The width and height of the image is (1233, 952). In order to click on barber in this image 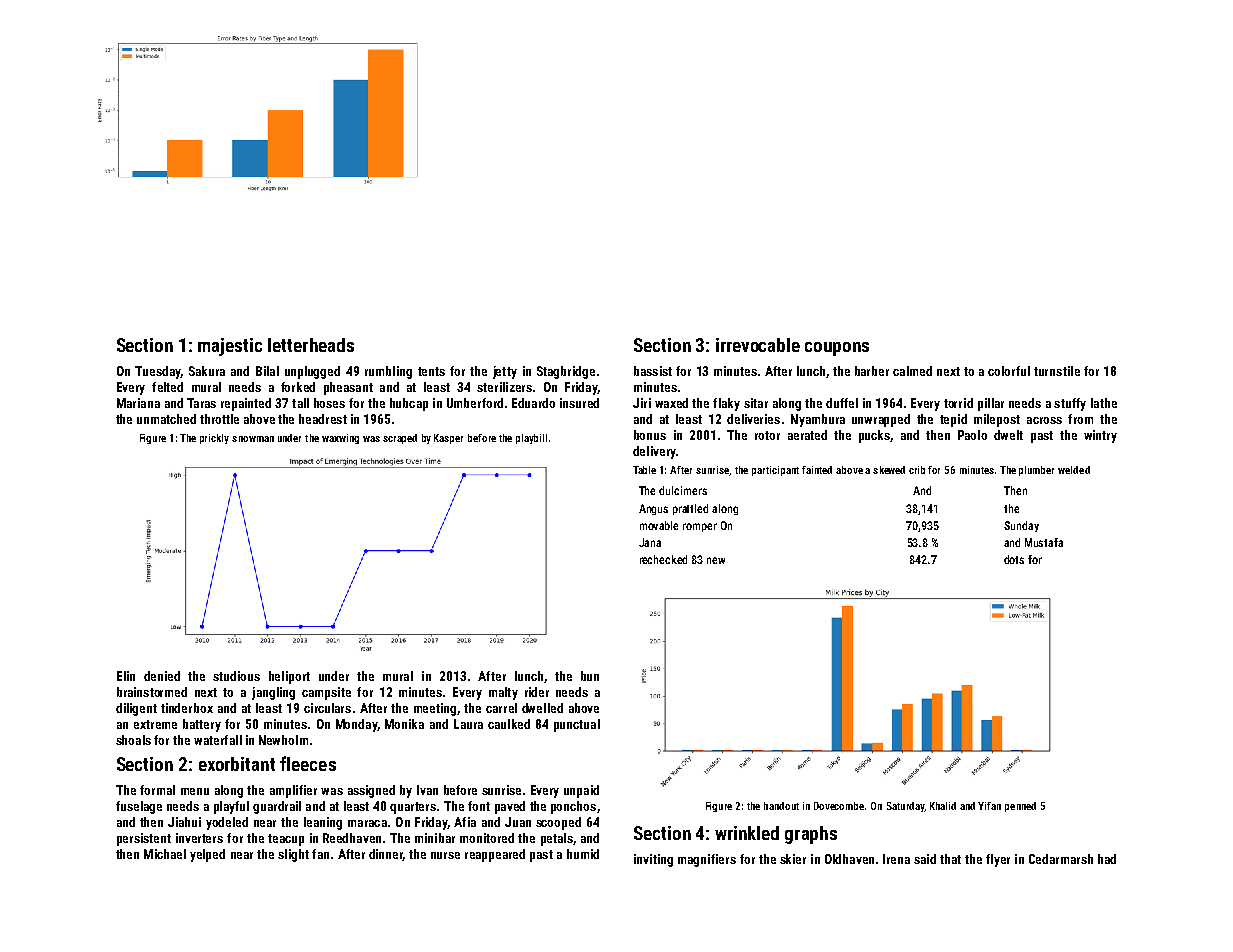, I will do `click(872, 371)`.
